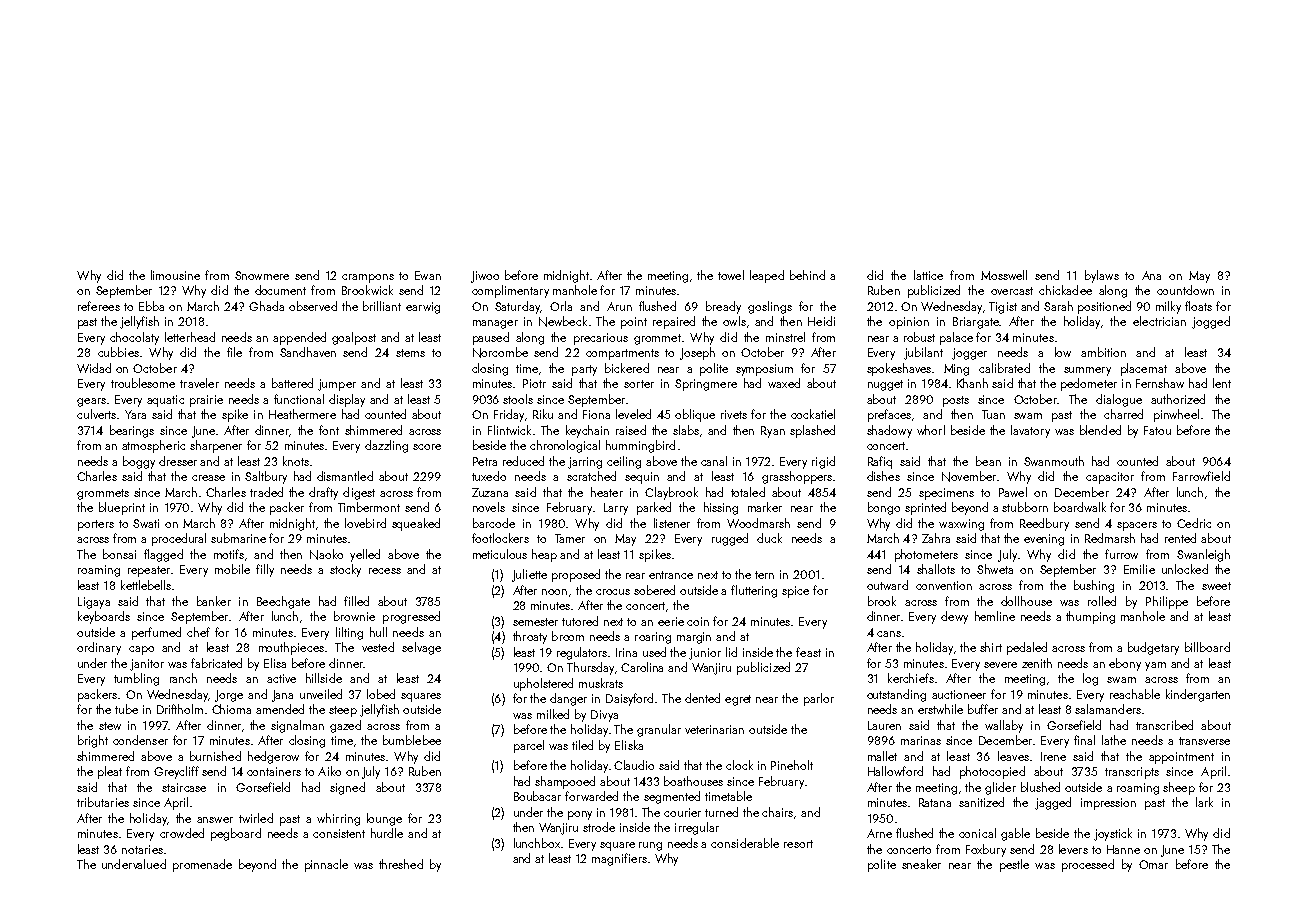  Describe the element at coordinates (104, 617) in the screenshot. I see `keyboards` at that location.
